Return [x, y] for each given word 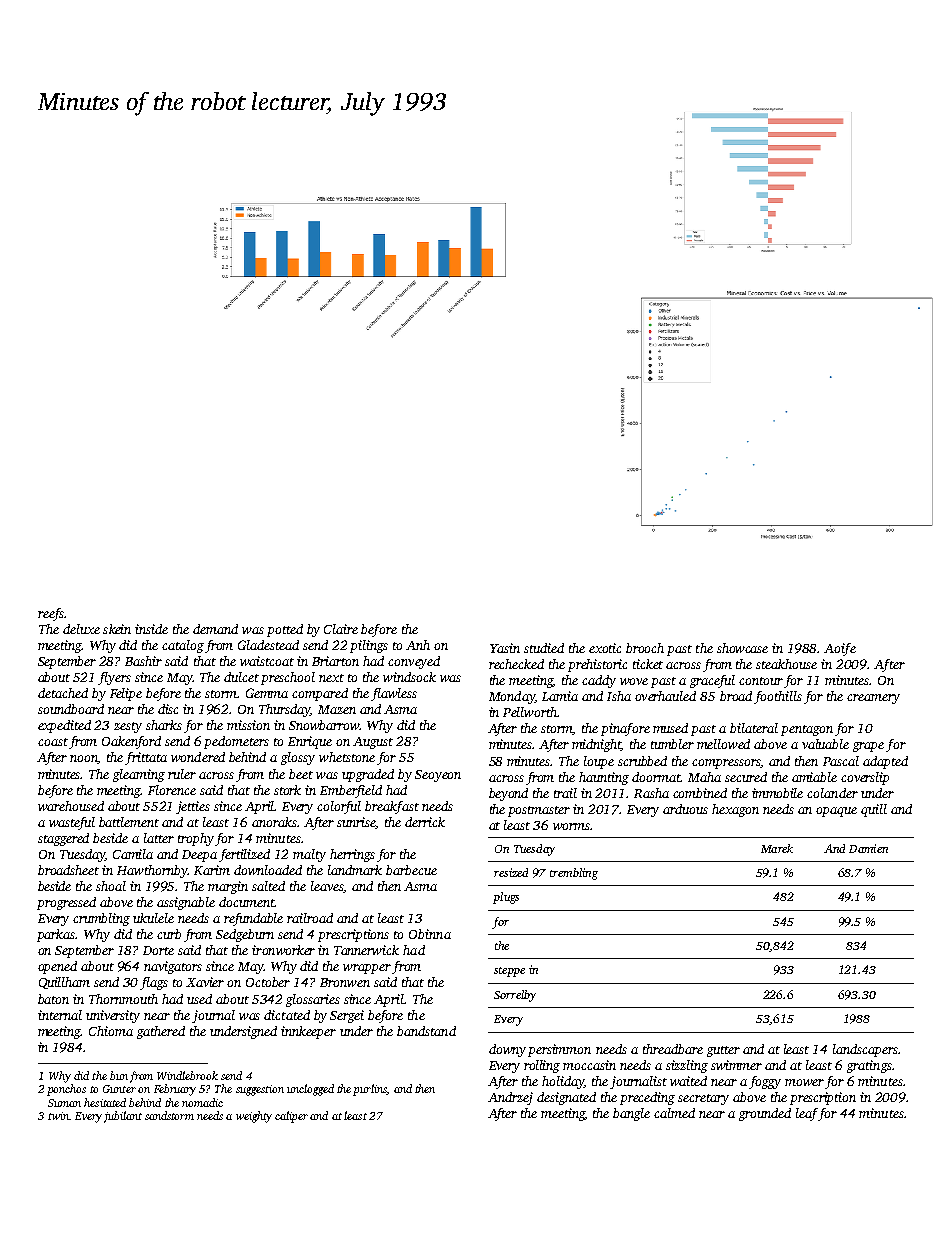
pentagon [807, 730]
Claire [341, 629]
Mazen [337, 709]
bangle [631, 1114]
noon [84, 759]
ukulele [153, 918]
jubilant [123, 1117]
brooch [645, 648]
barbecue [411, 870]
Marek [777, 848]
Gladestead [268, 645]
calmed [674, 1113]
